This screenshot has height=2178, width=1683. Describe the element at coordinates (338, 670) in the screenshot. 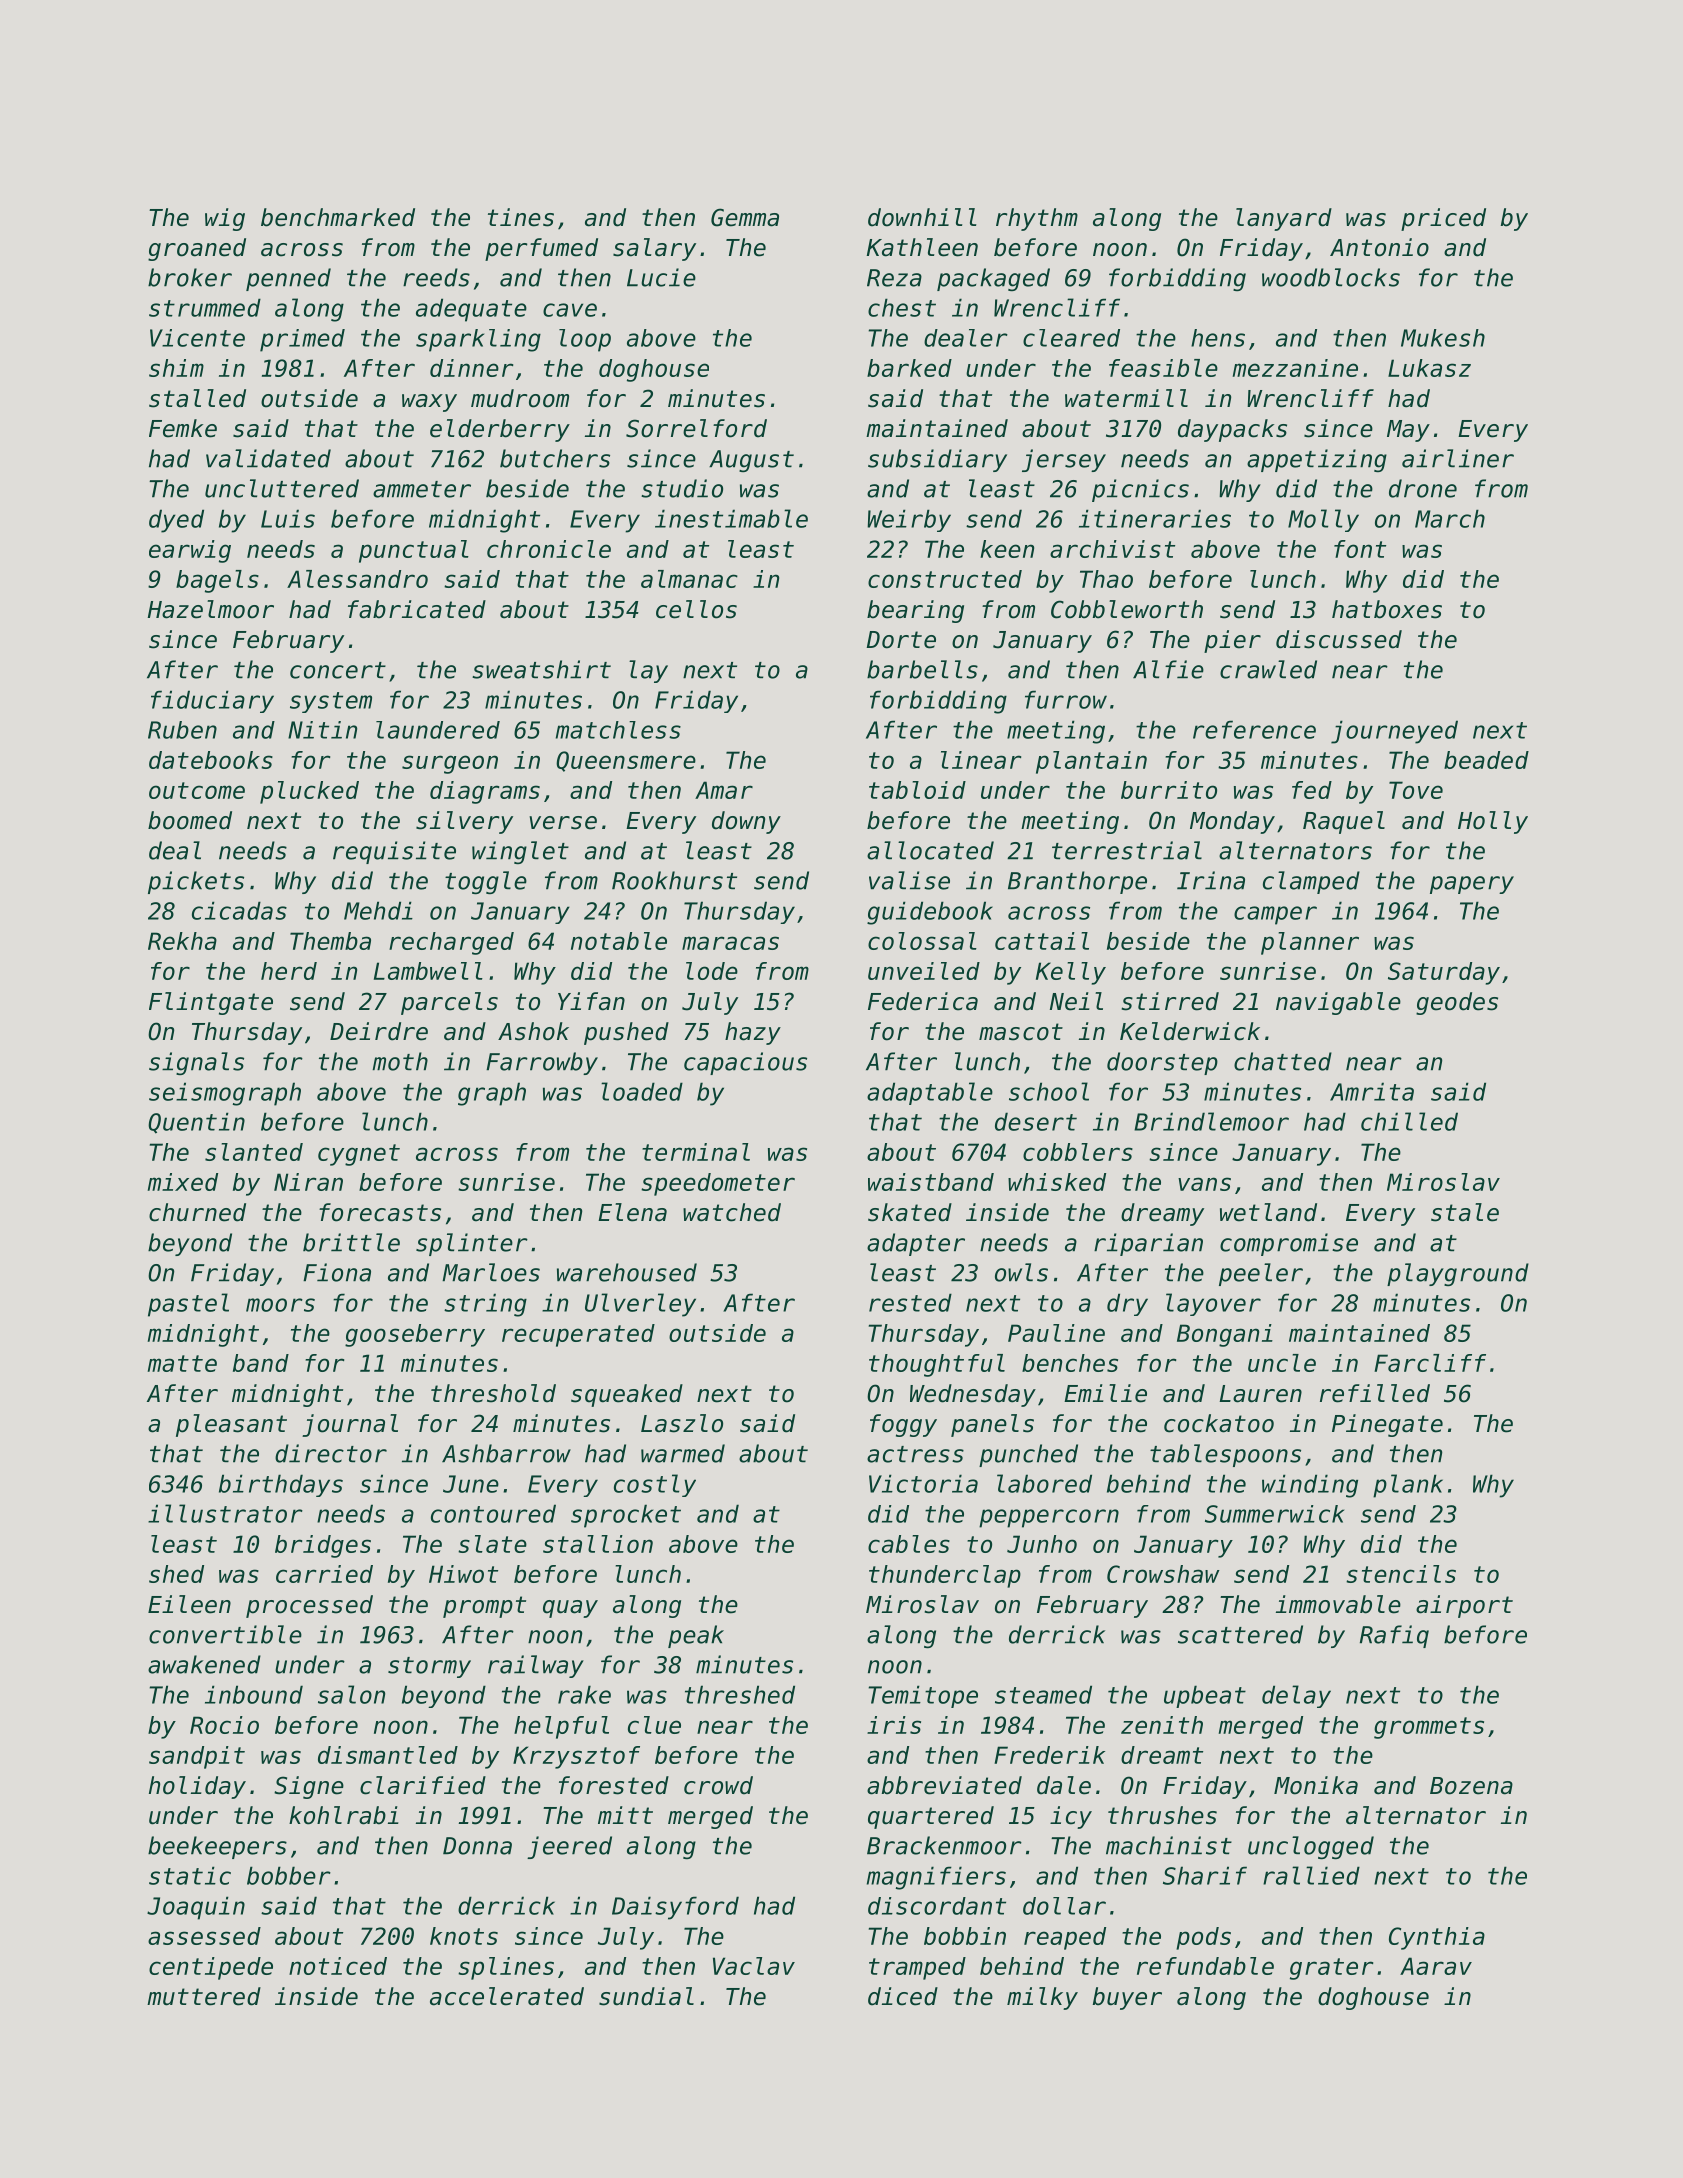

I see `concert` at that location.
